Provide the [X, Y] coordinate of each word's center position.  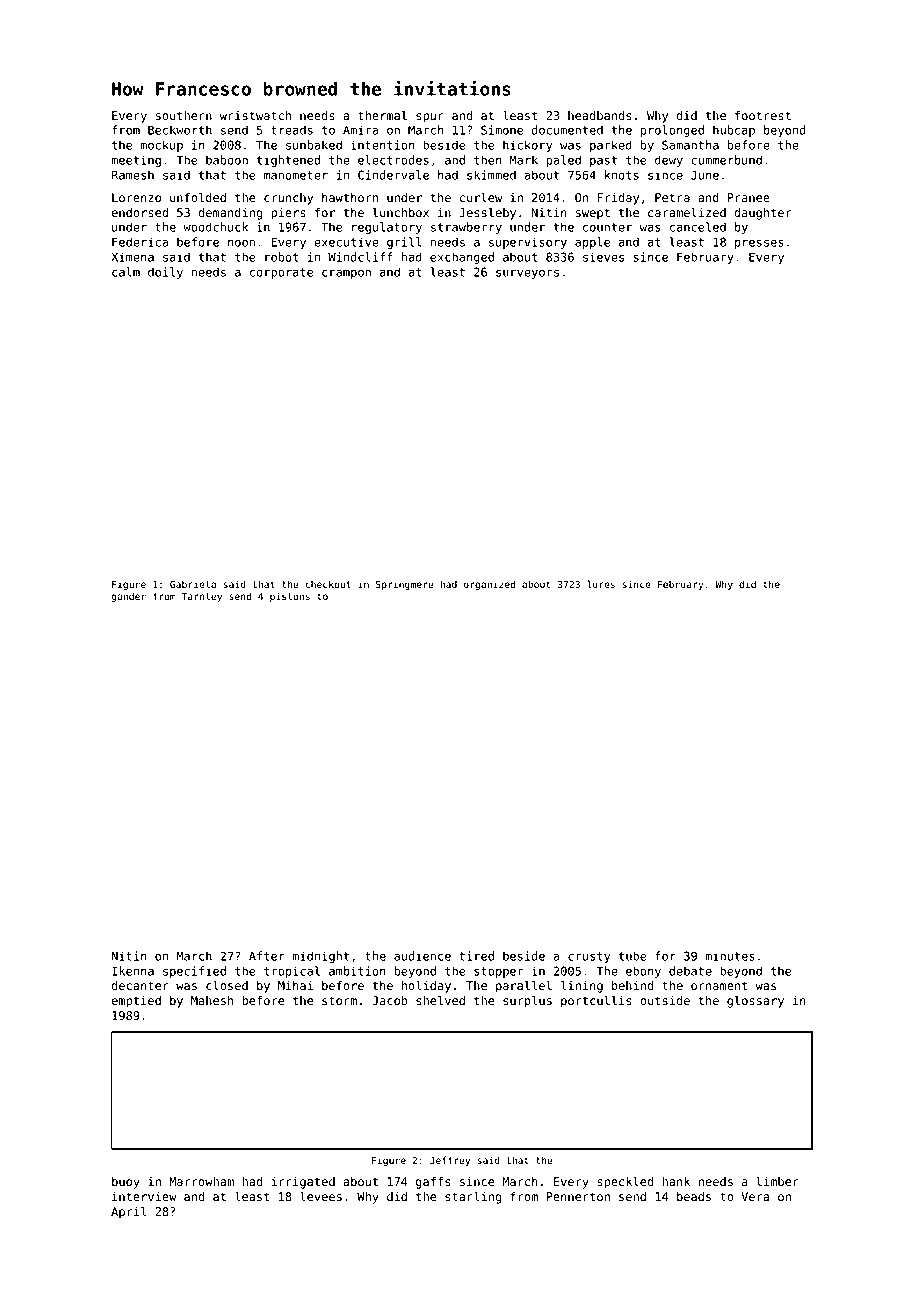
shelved [440, 1000]
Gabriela [193, 584]
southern [184, 115]
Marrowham [201, 1181]
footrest [763, 115]
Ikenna [133, 971]
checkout [328, 584]
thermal [382, 115]
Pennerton [578, 1196]
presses [759, 244]
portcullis [596, 1001]
